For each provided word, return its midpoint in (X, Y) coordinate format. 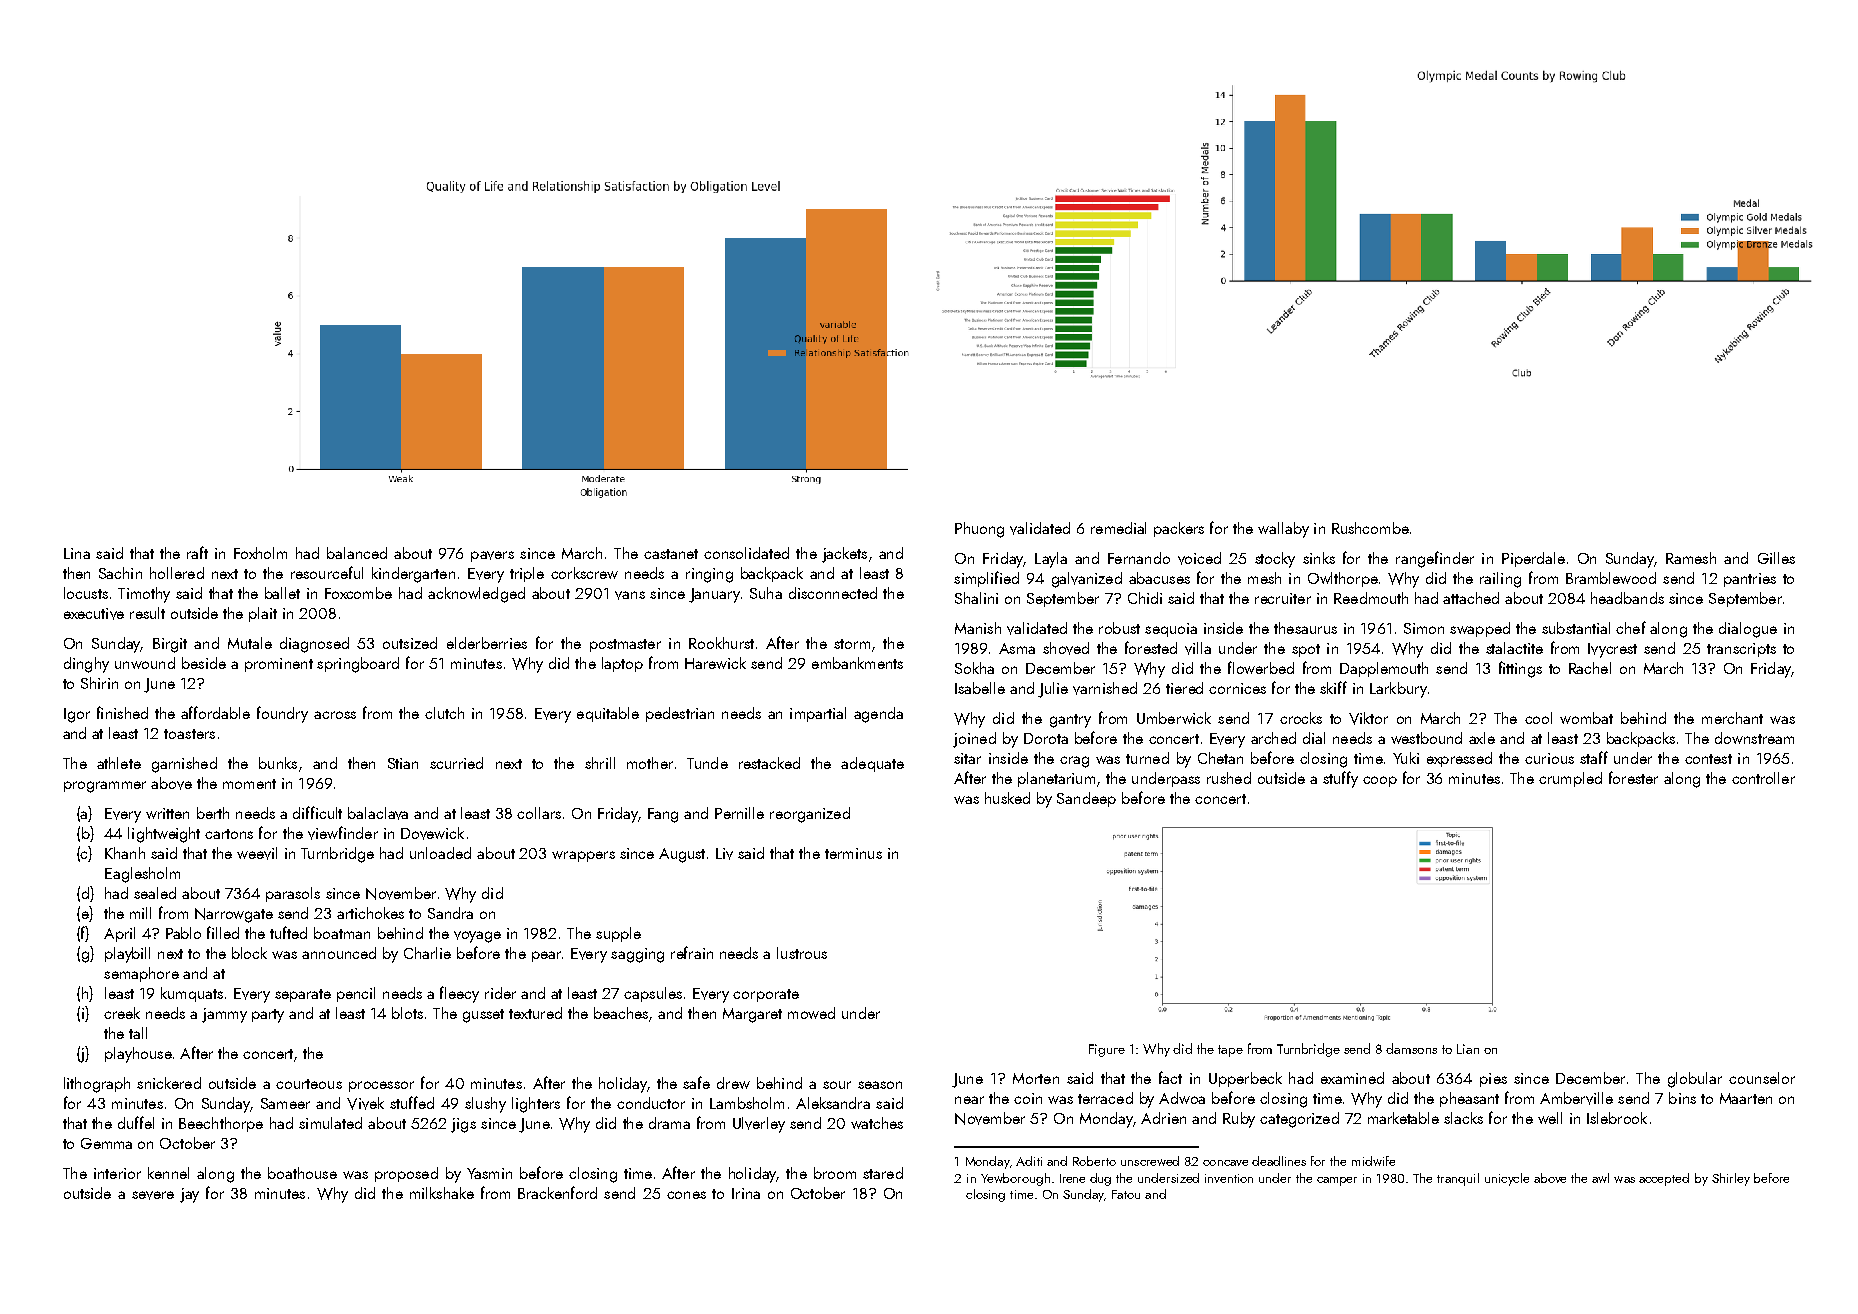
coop (1380, 781)
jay (189, 1195)
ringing (709, 575)
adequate (872, 764)
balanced (357, 553)
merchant (1732, 718)
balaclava (378, 813)
